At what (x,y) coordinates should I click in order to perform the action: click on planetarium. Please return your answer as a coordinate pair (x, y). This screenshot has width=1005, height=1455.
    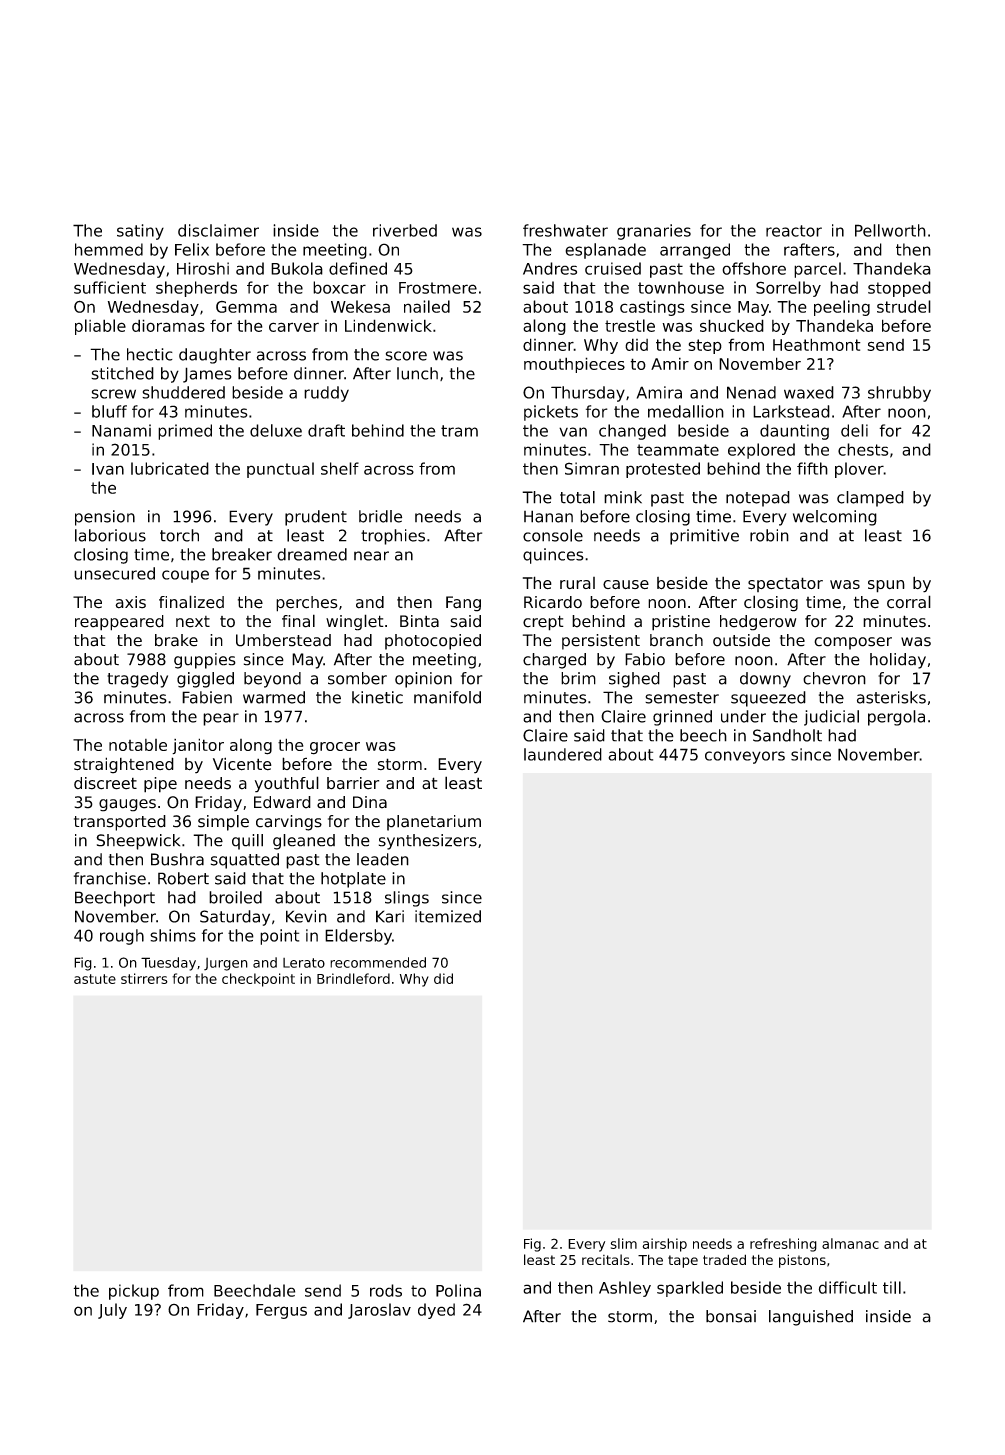
    Looking at the image, I should click on (434, 823).
